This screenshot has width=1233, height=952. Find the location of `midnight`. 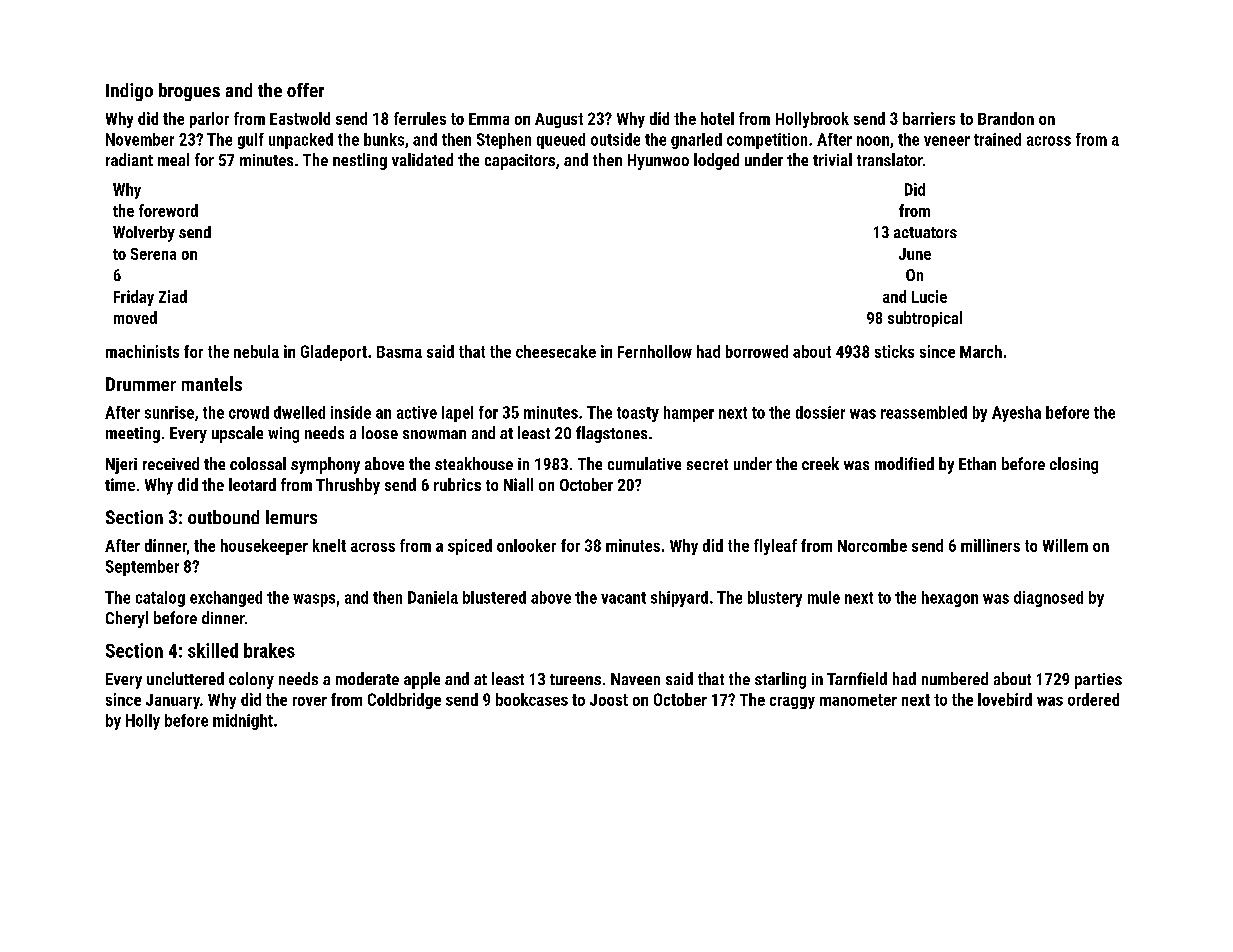

midnight is located at coordinates (243, 722).
